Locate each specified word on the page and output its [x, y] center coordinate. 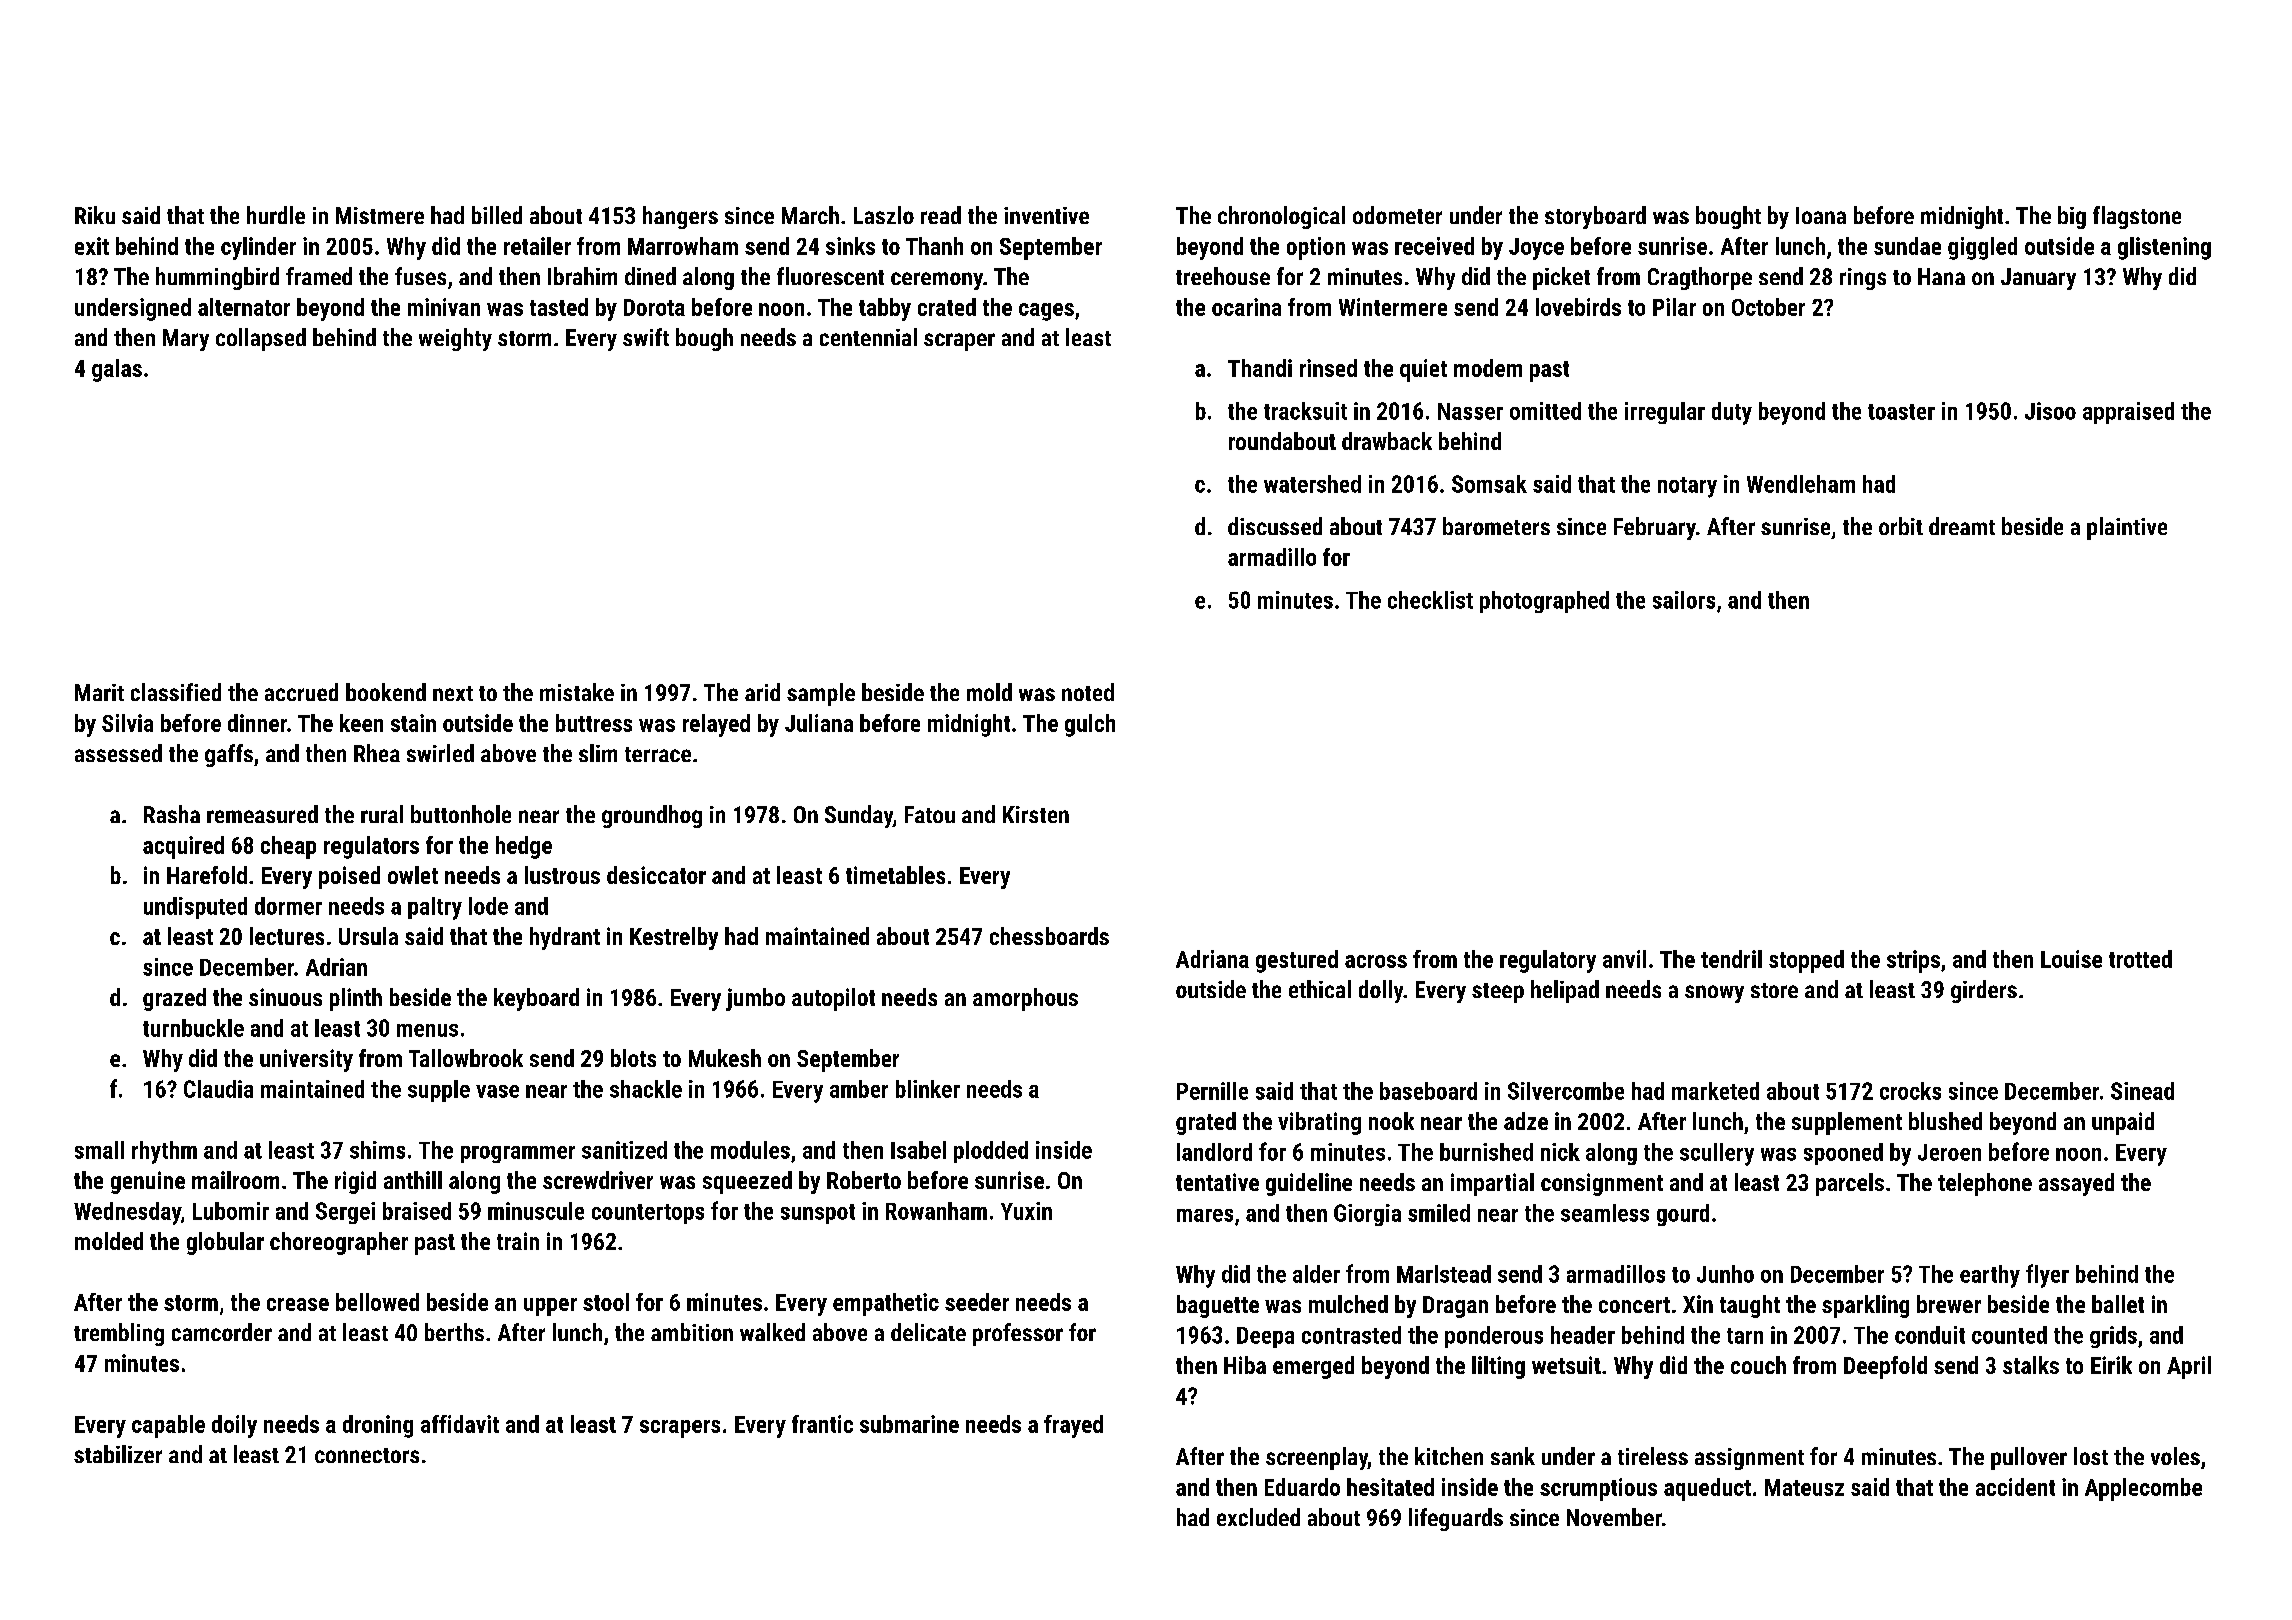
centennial [868, 337]
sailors [1684, 600]
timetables [895, 875]
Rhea [377, 753]
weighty [455, 339]
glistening [2164, 248]
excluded [1258, 1517]
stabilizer [118, 1454]
